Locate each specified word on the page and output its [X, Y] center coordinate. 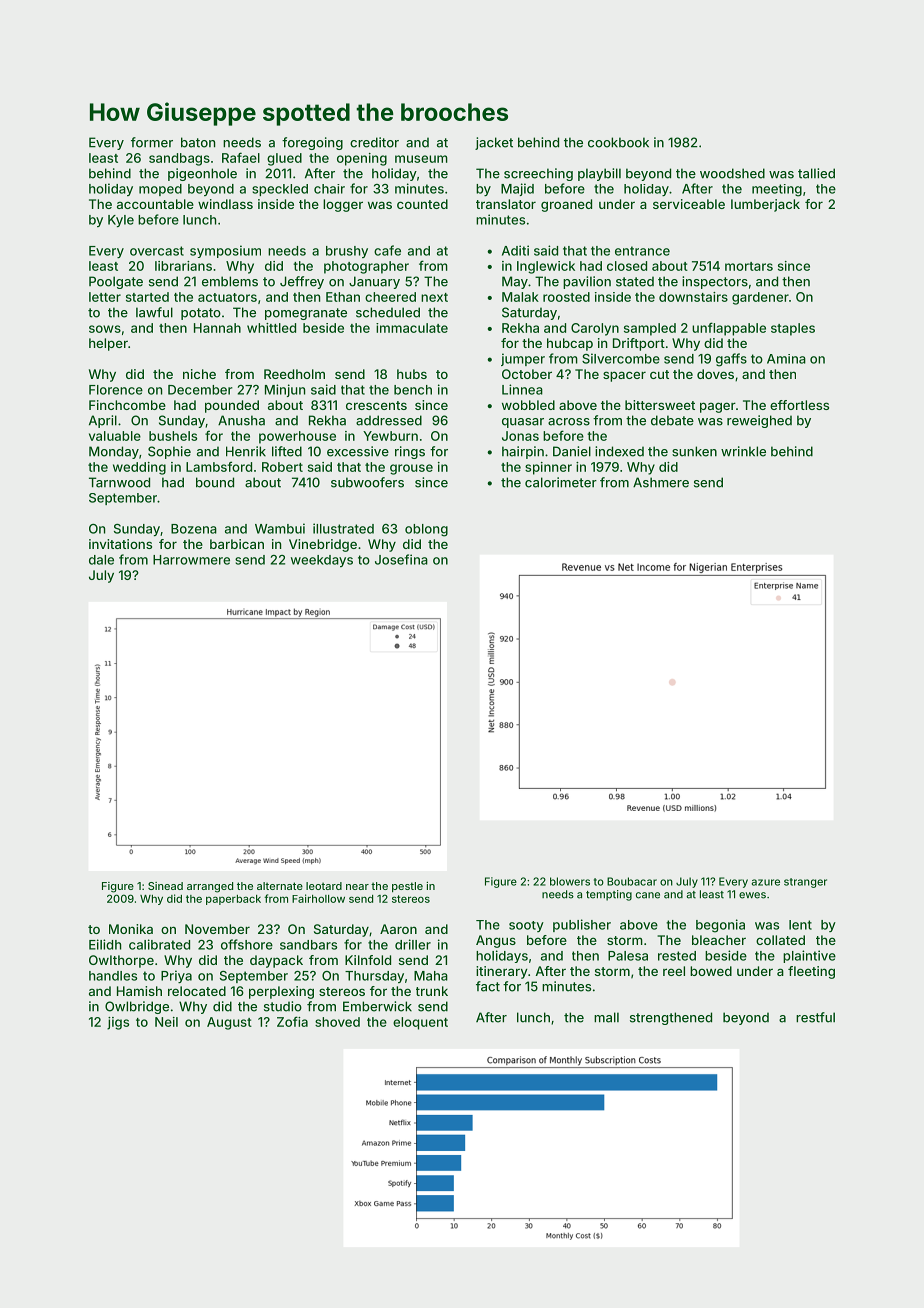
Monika [131, 929]
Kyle [121, 221]
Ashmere [661, 482]
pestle [407, 887]
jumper [523, 359]
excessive [358, 451]
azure [765, 882]
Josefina [401, 559]
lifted [287, 451]
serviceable [689, 204]
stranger [805, 883]
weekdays [322, 561]
